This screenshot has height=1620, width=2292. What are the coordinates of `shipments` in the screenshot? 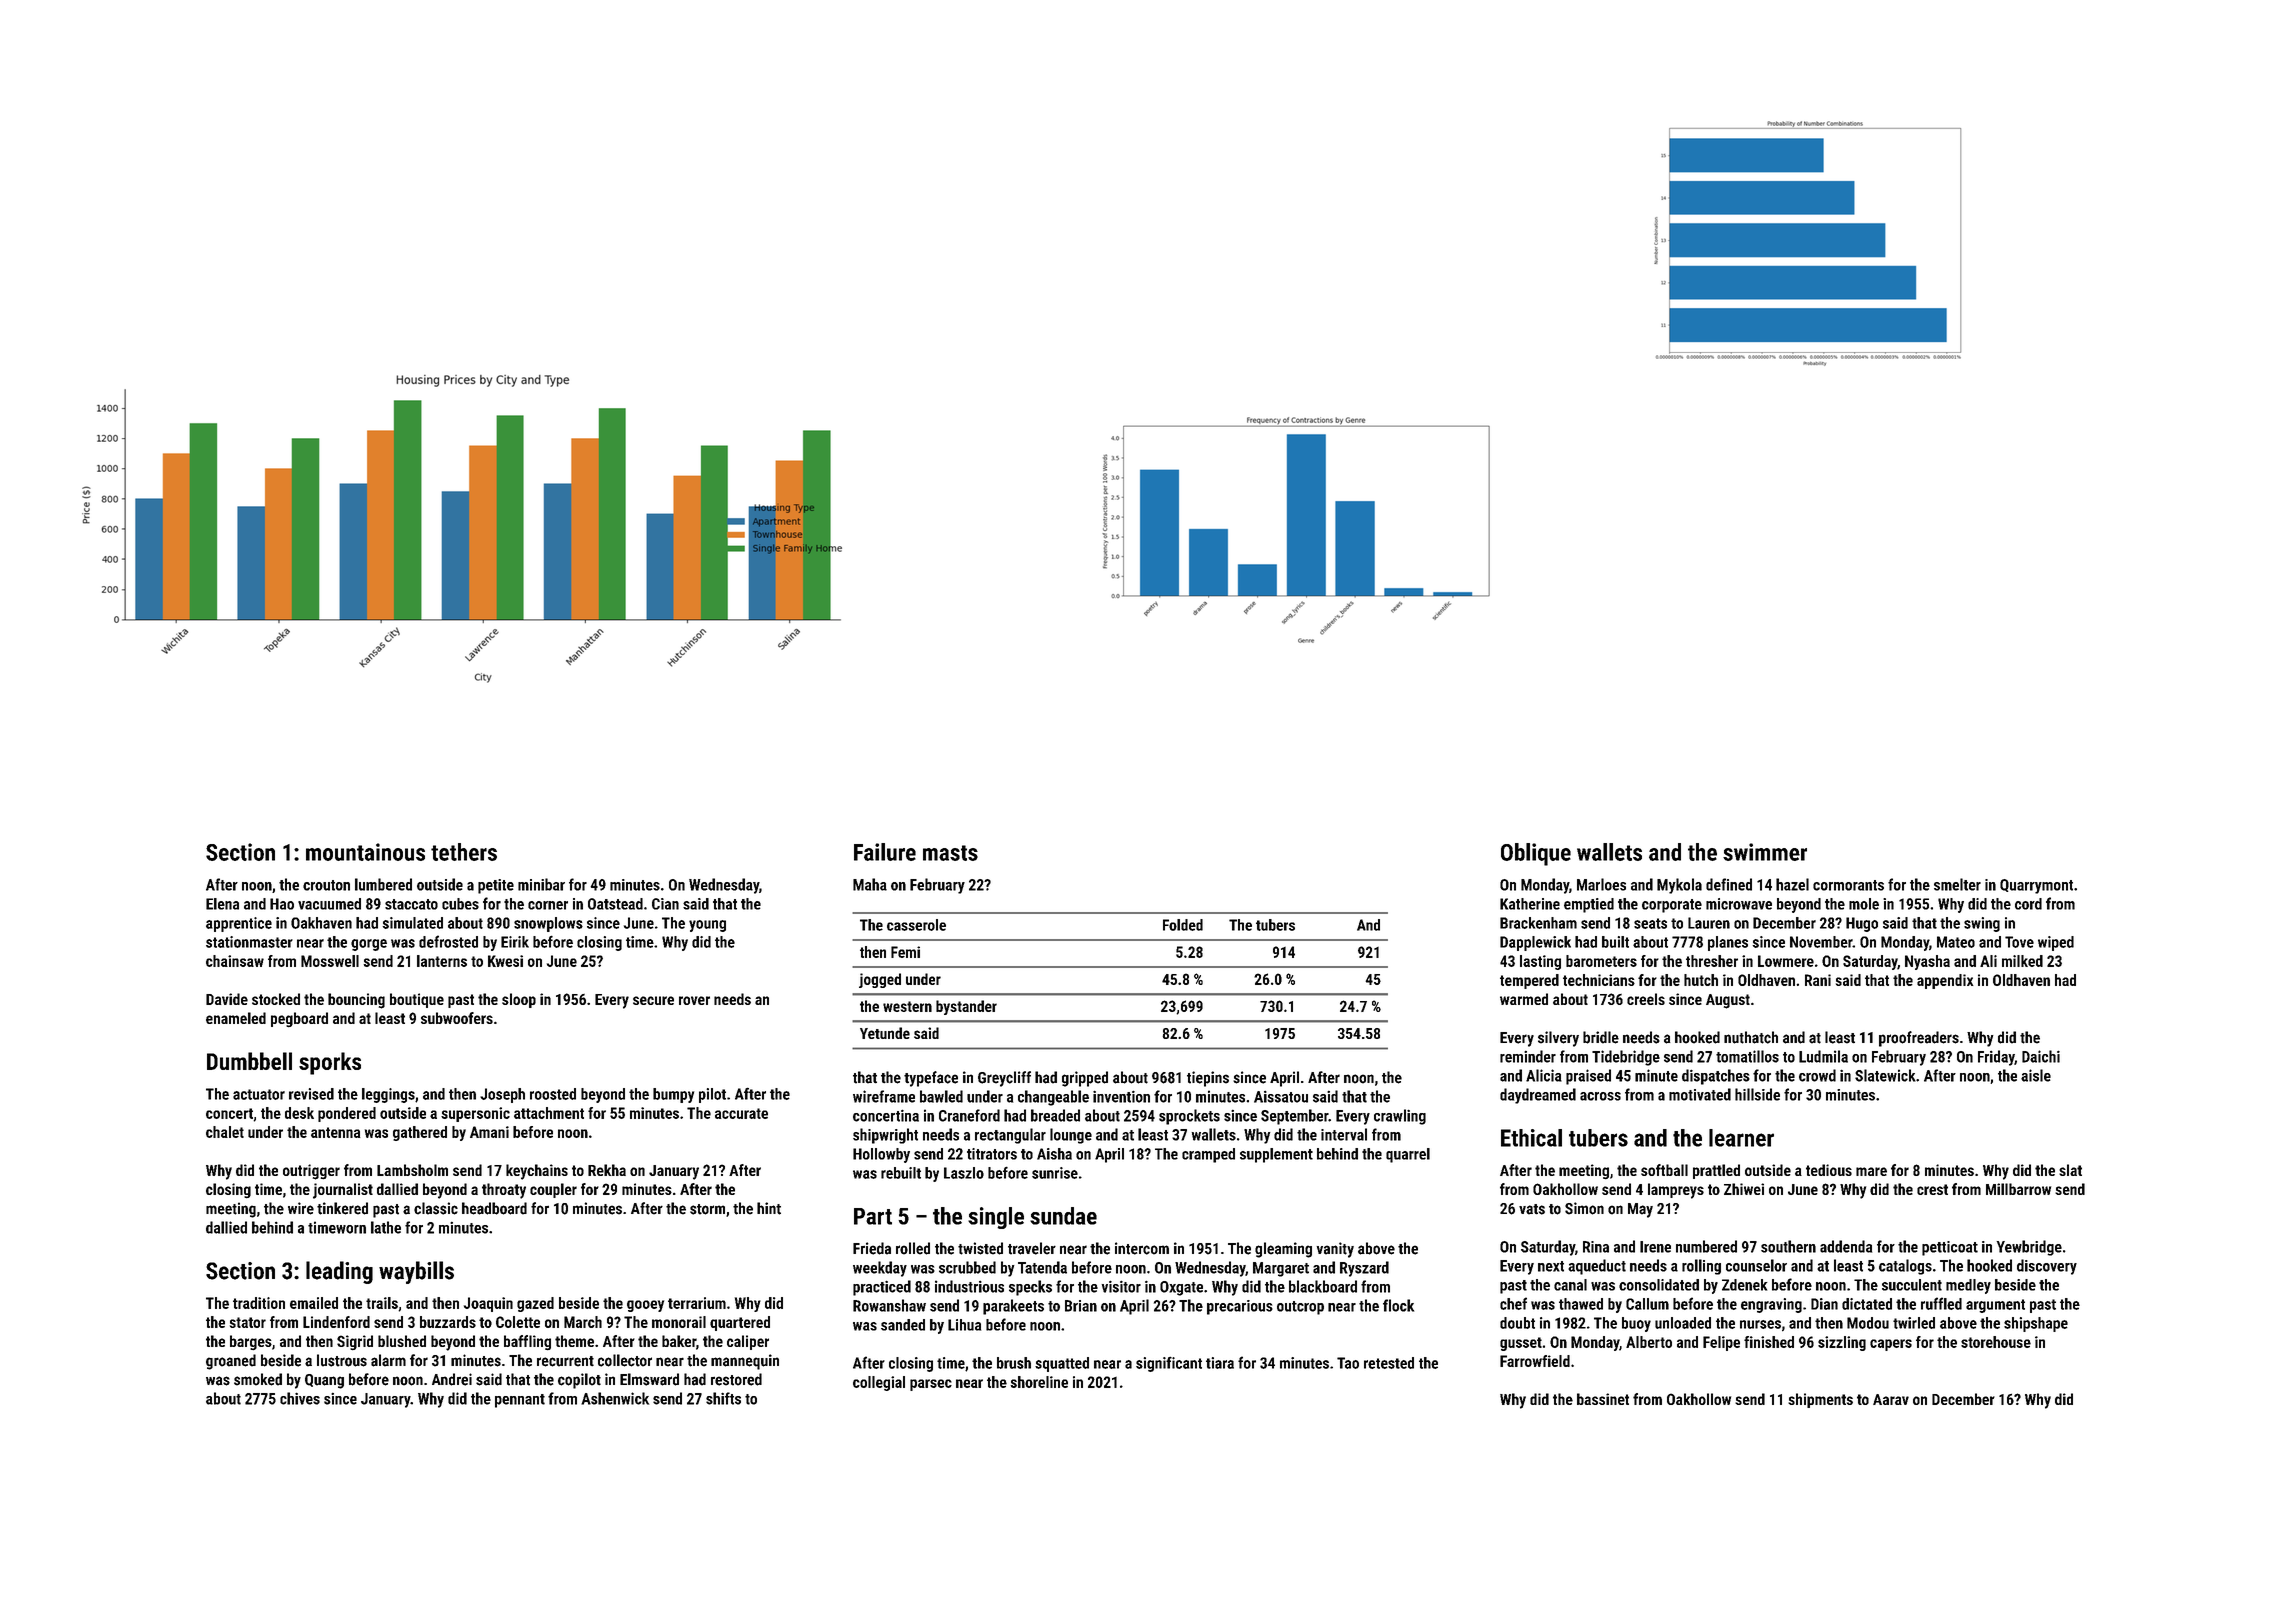 It's located at (1820, 1400).
